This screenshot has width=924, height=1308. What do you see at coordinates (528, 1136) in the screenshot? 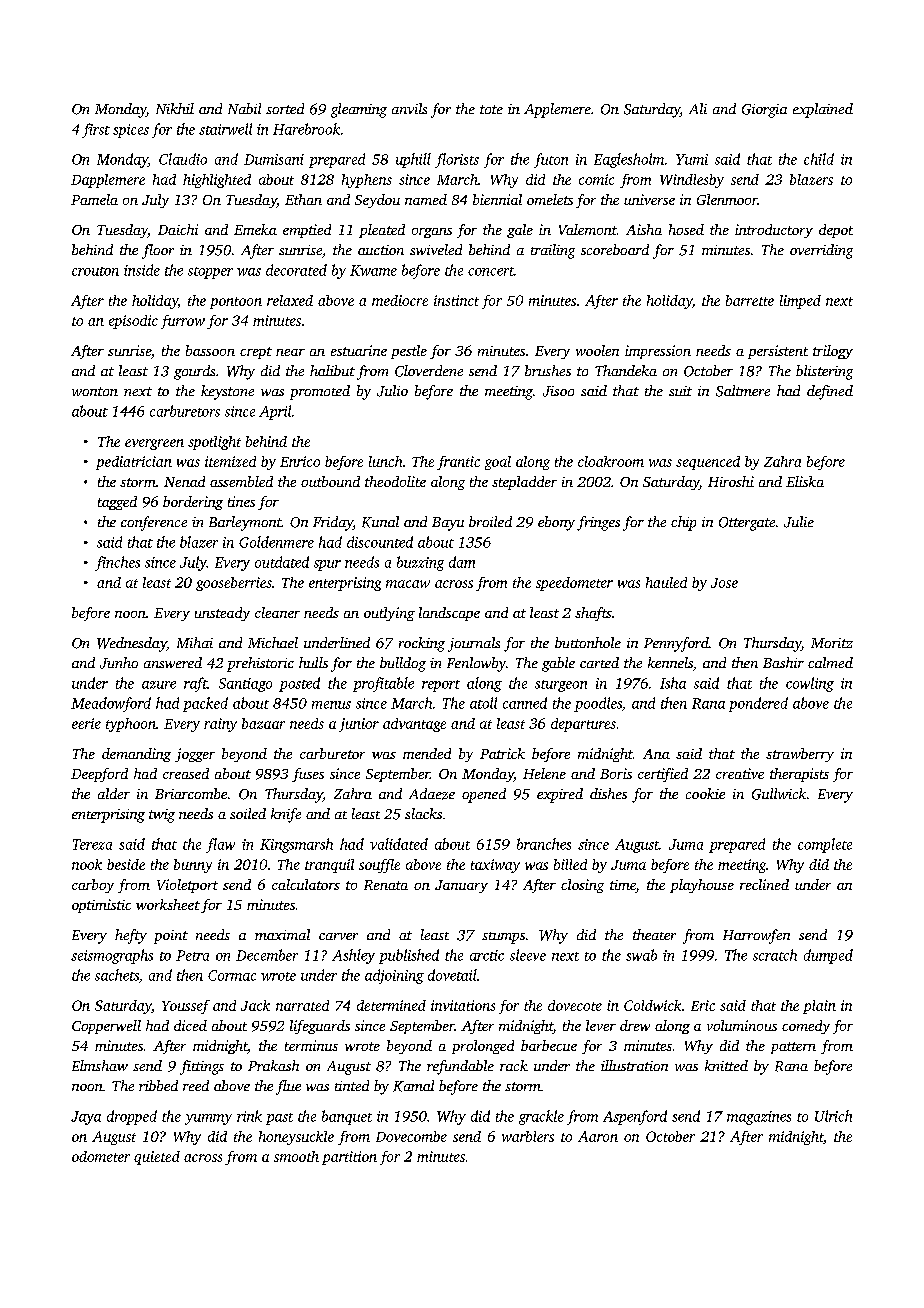
I see `warblers` at bounding box center [528, 1136].
